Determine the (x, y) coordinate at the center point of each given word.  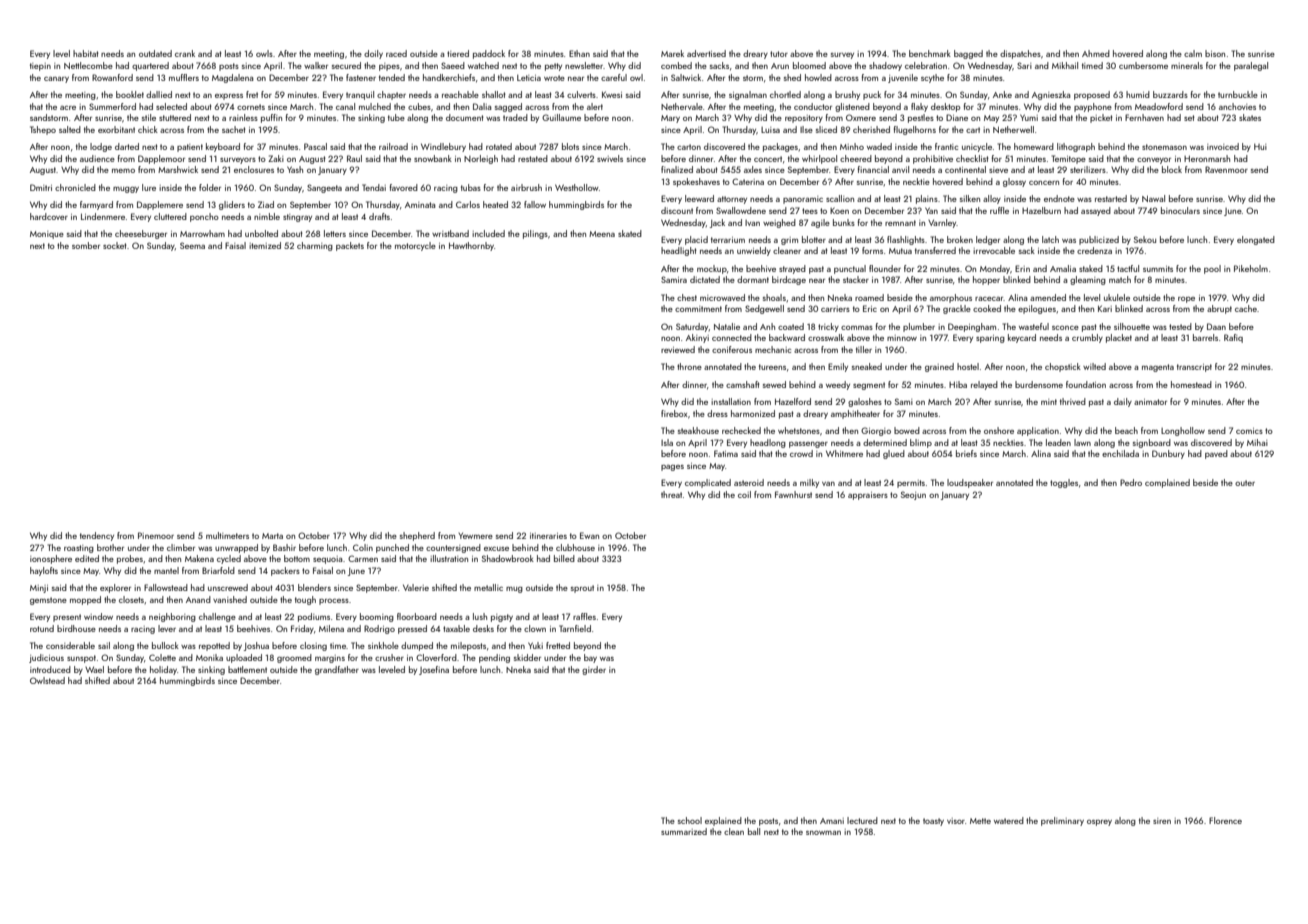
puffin (271, 118)
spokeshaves (696, 182)
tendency (97, 536)
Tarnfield (575, 628)
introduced (50, 669)
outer (1245, 483)
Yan (931, 210)
